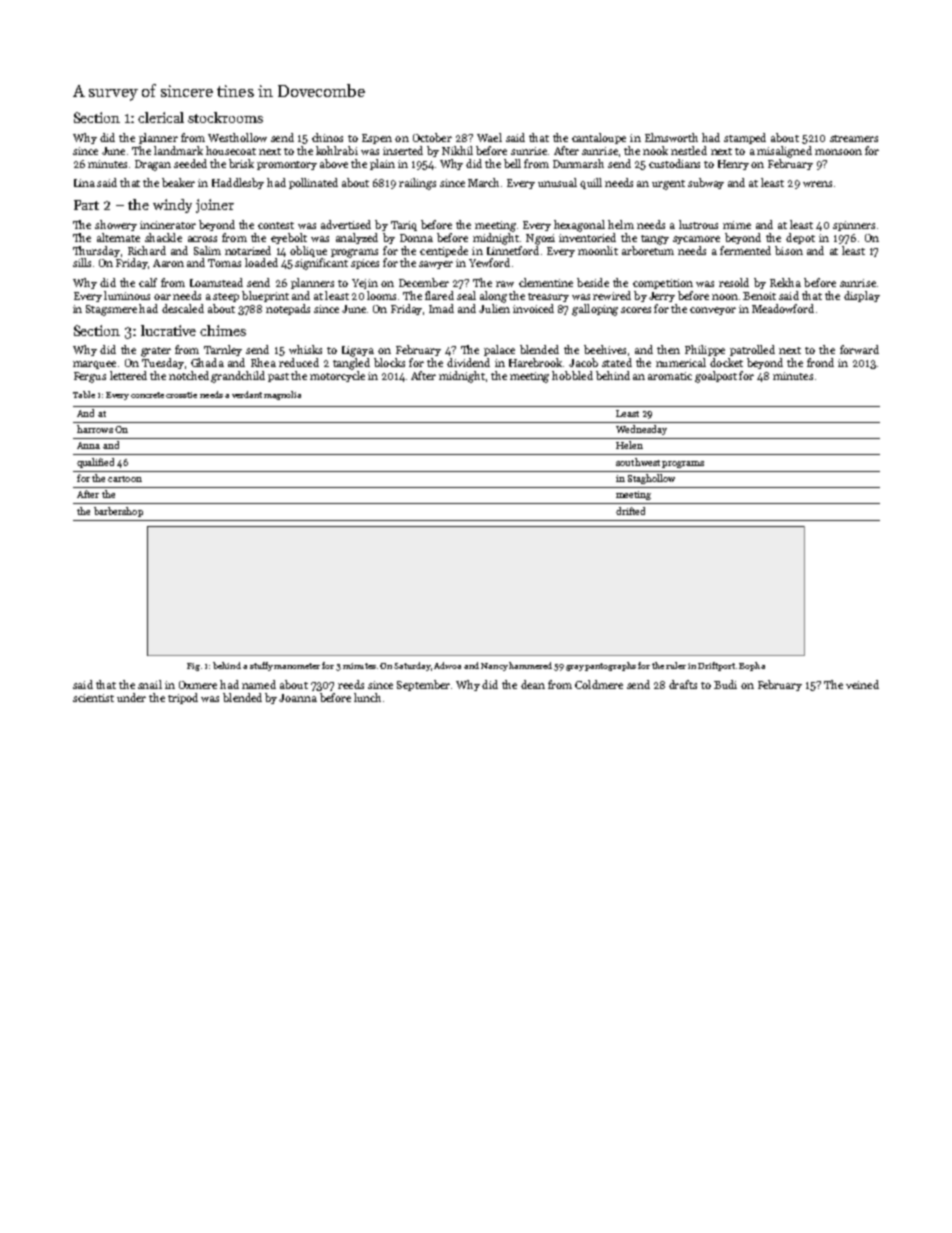 This page has width=952, height=1233. I want to click on Dragan, so click(153, 165).
